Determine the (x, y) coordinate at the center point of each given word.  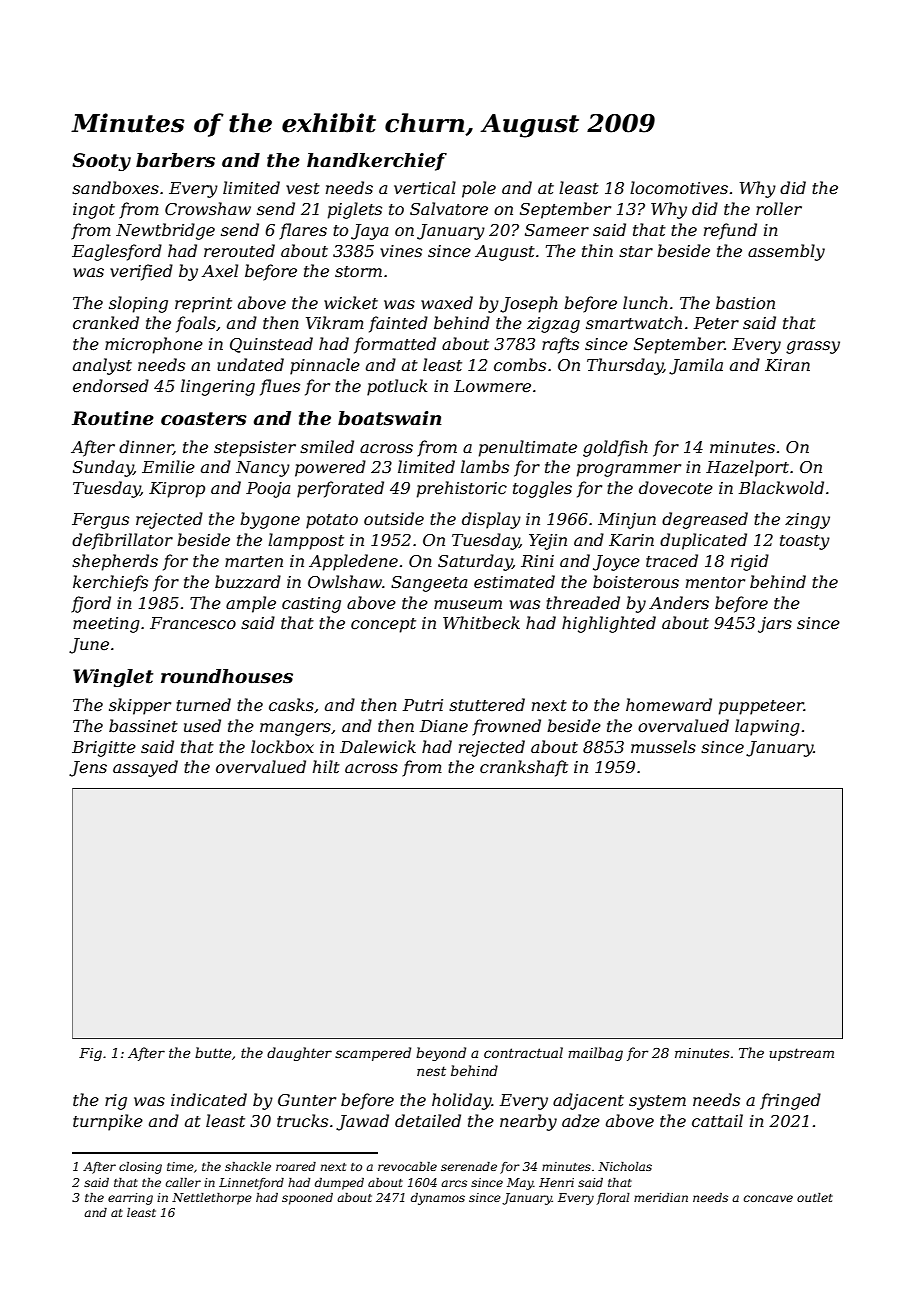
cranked (106, 322)
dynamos (438, 1199)
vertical (425, 187)
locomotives (679, 187)
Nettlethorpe (212, 1199)
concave (768, 1198)
